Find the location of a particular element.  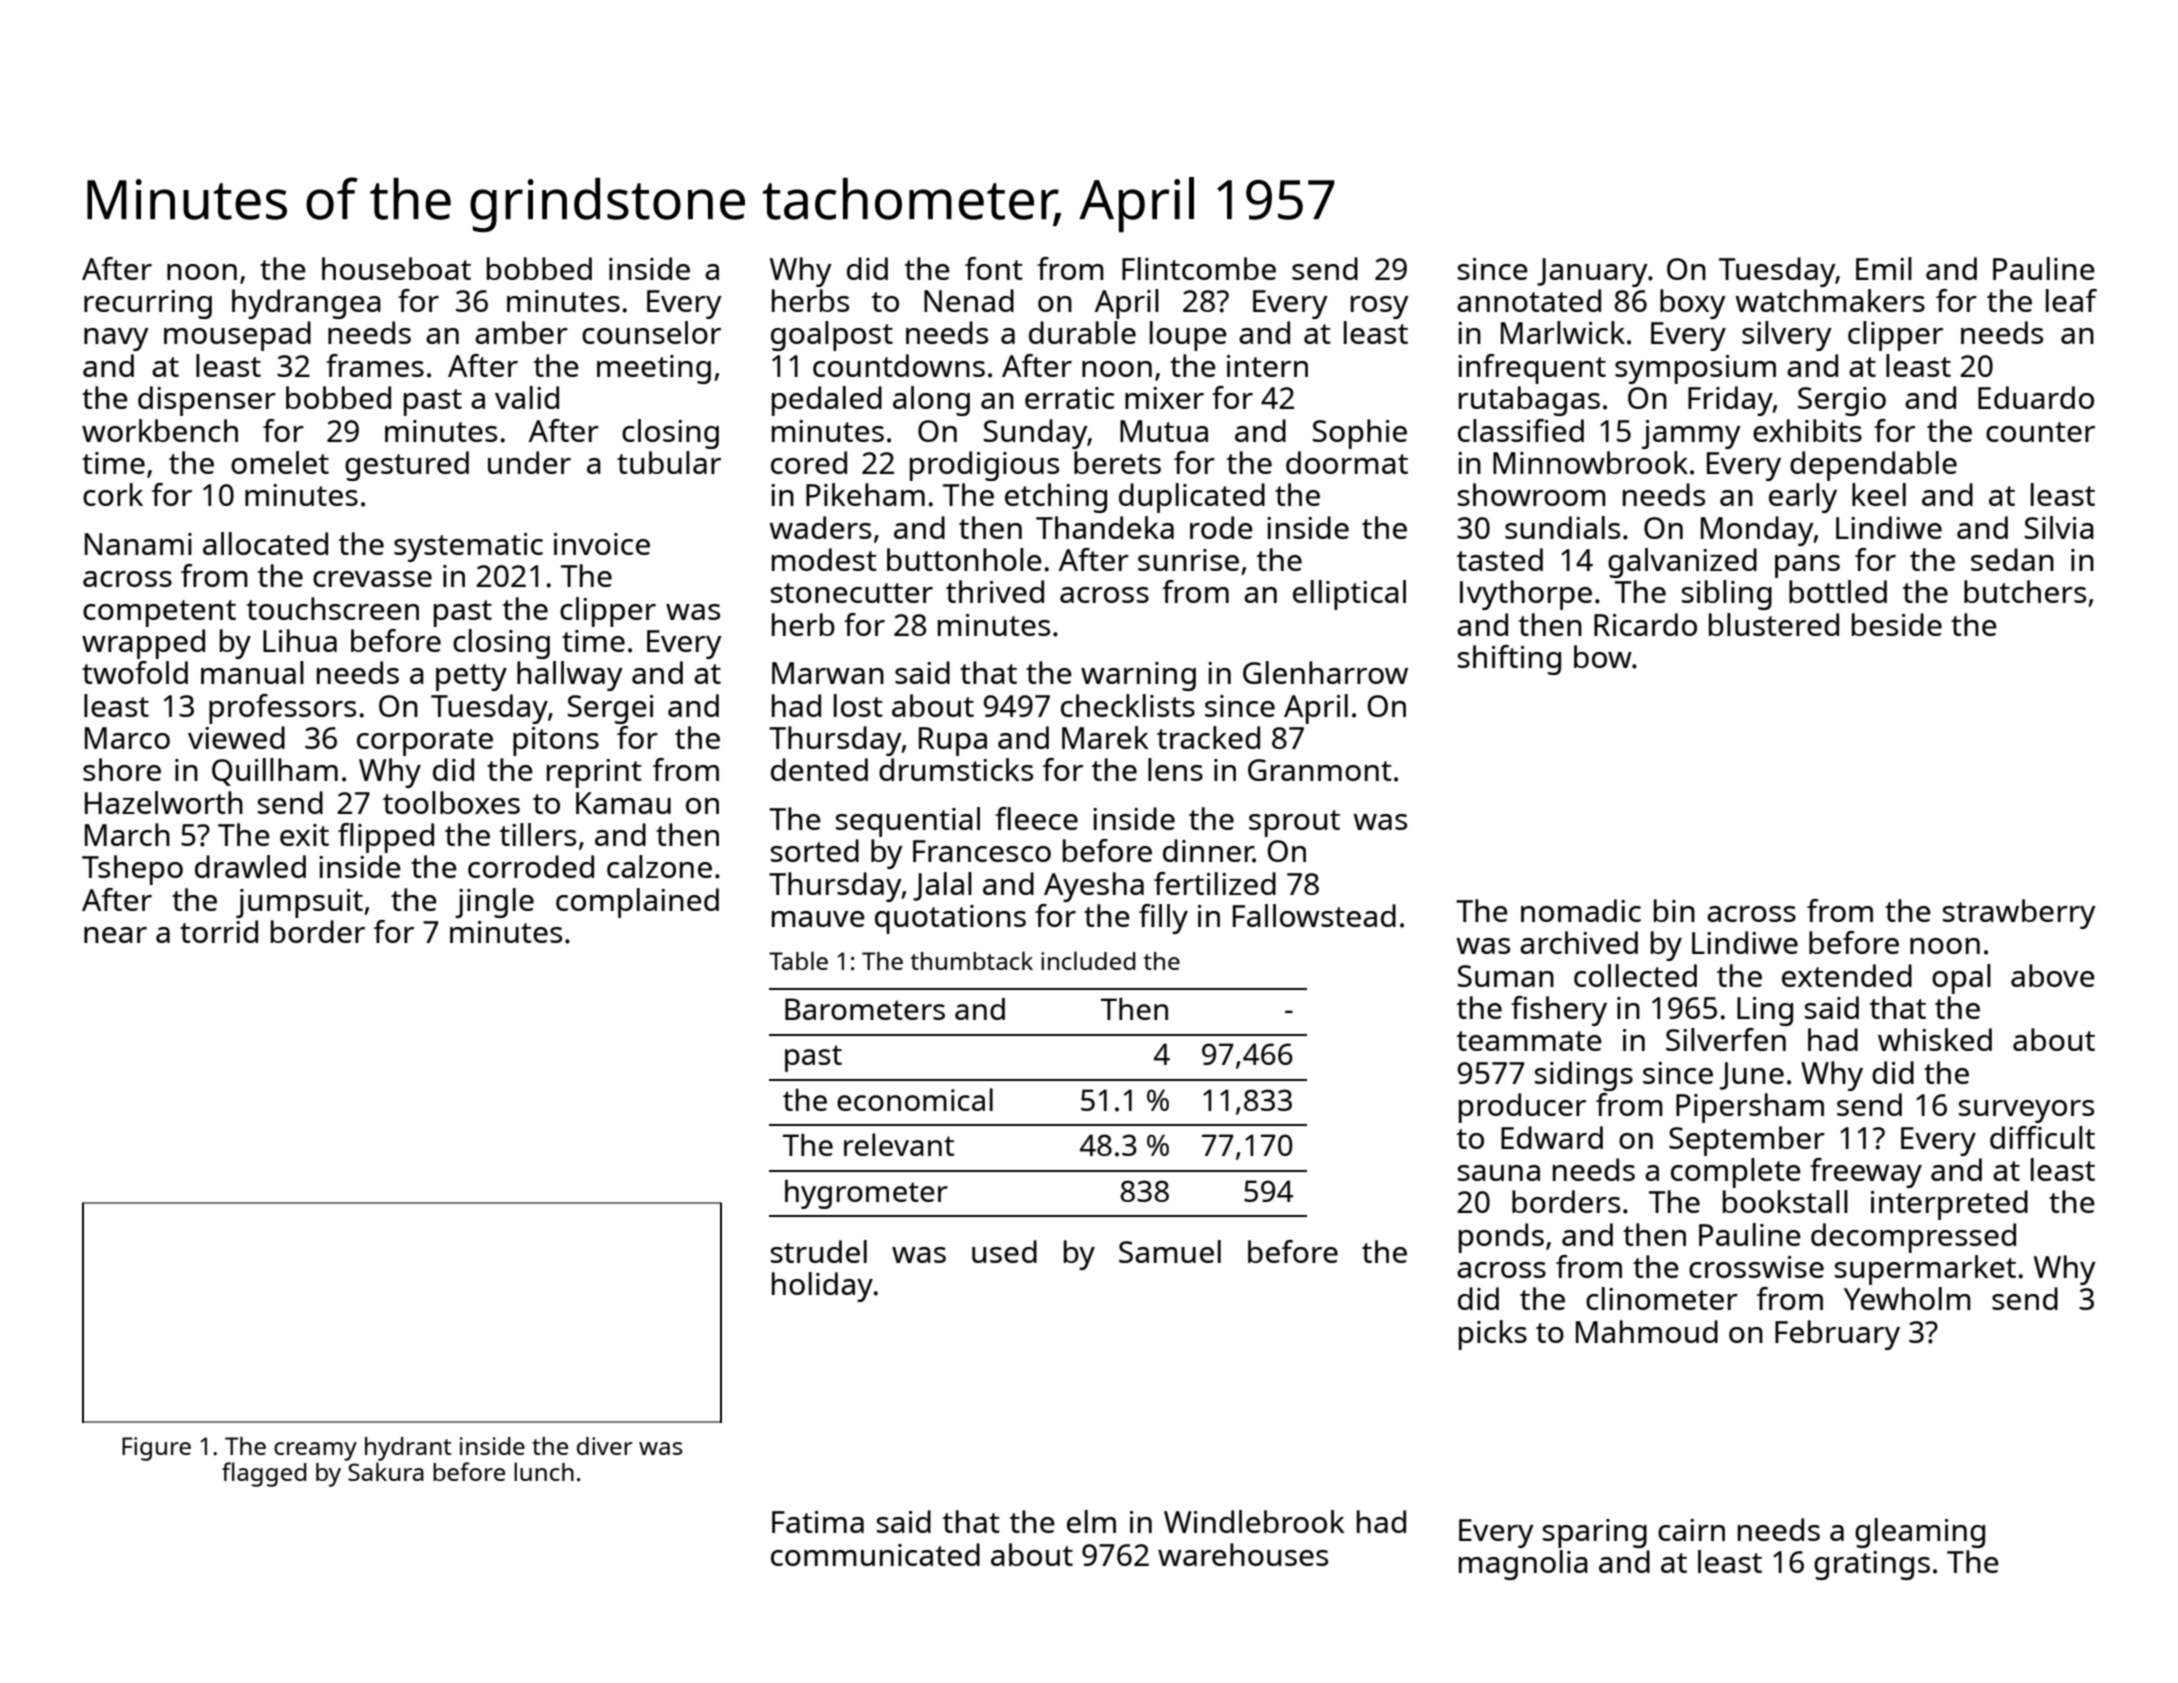

sedan is located at coordinates (2012, 559).
